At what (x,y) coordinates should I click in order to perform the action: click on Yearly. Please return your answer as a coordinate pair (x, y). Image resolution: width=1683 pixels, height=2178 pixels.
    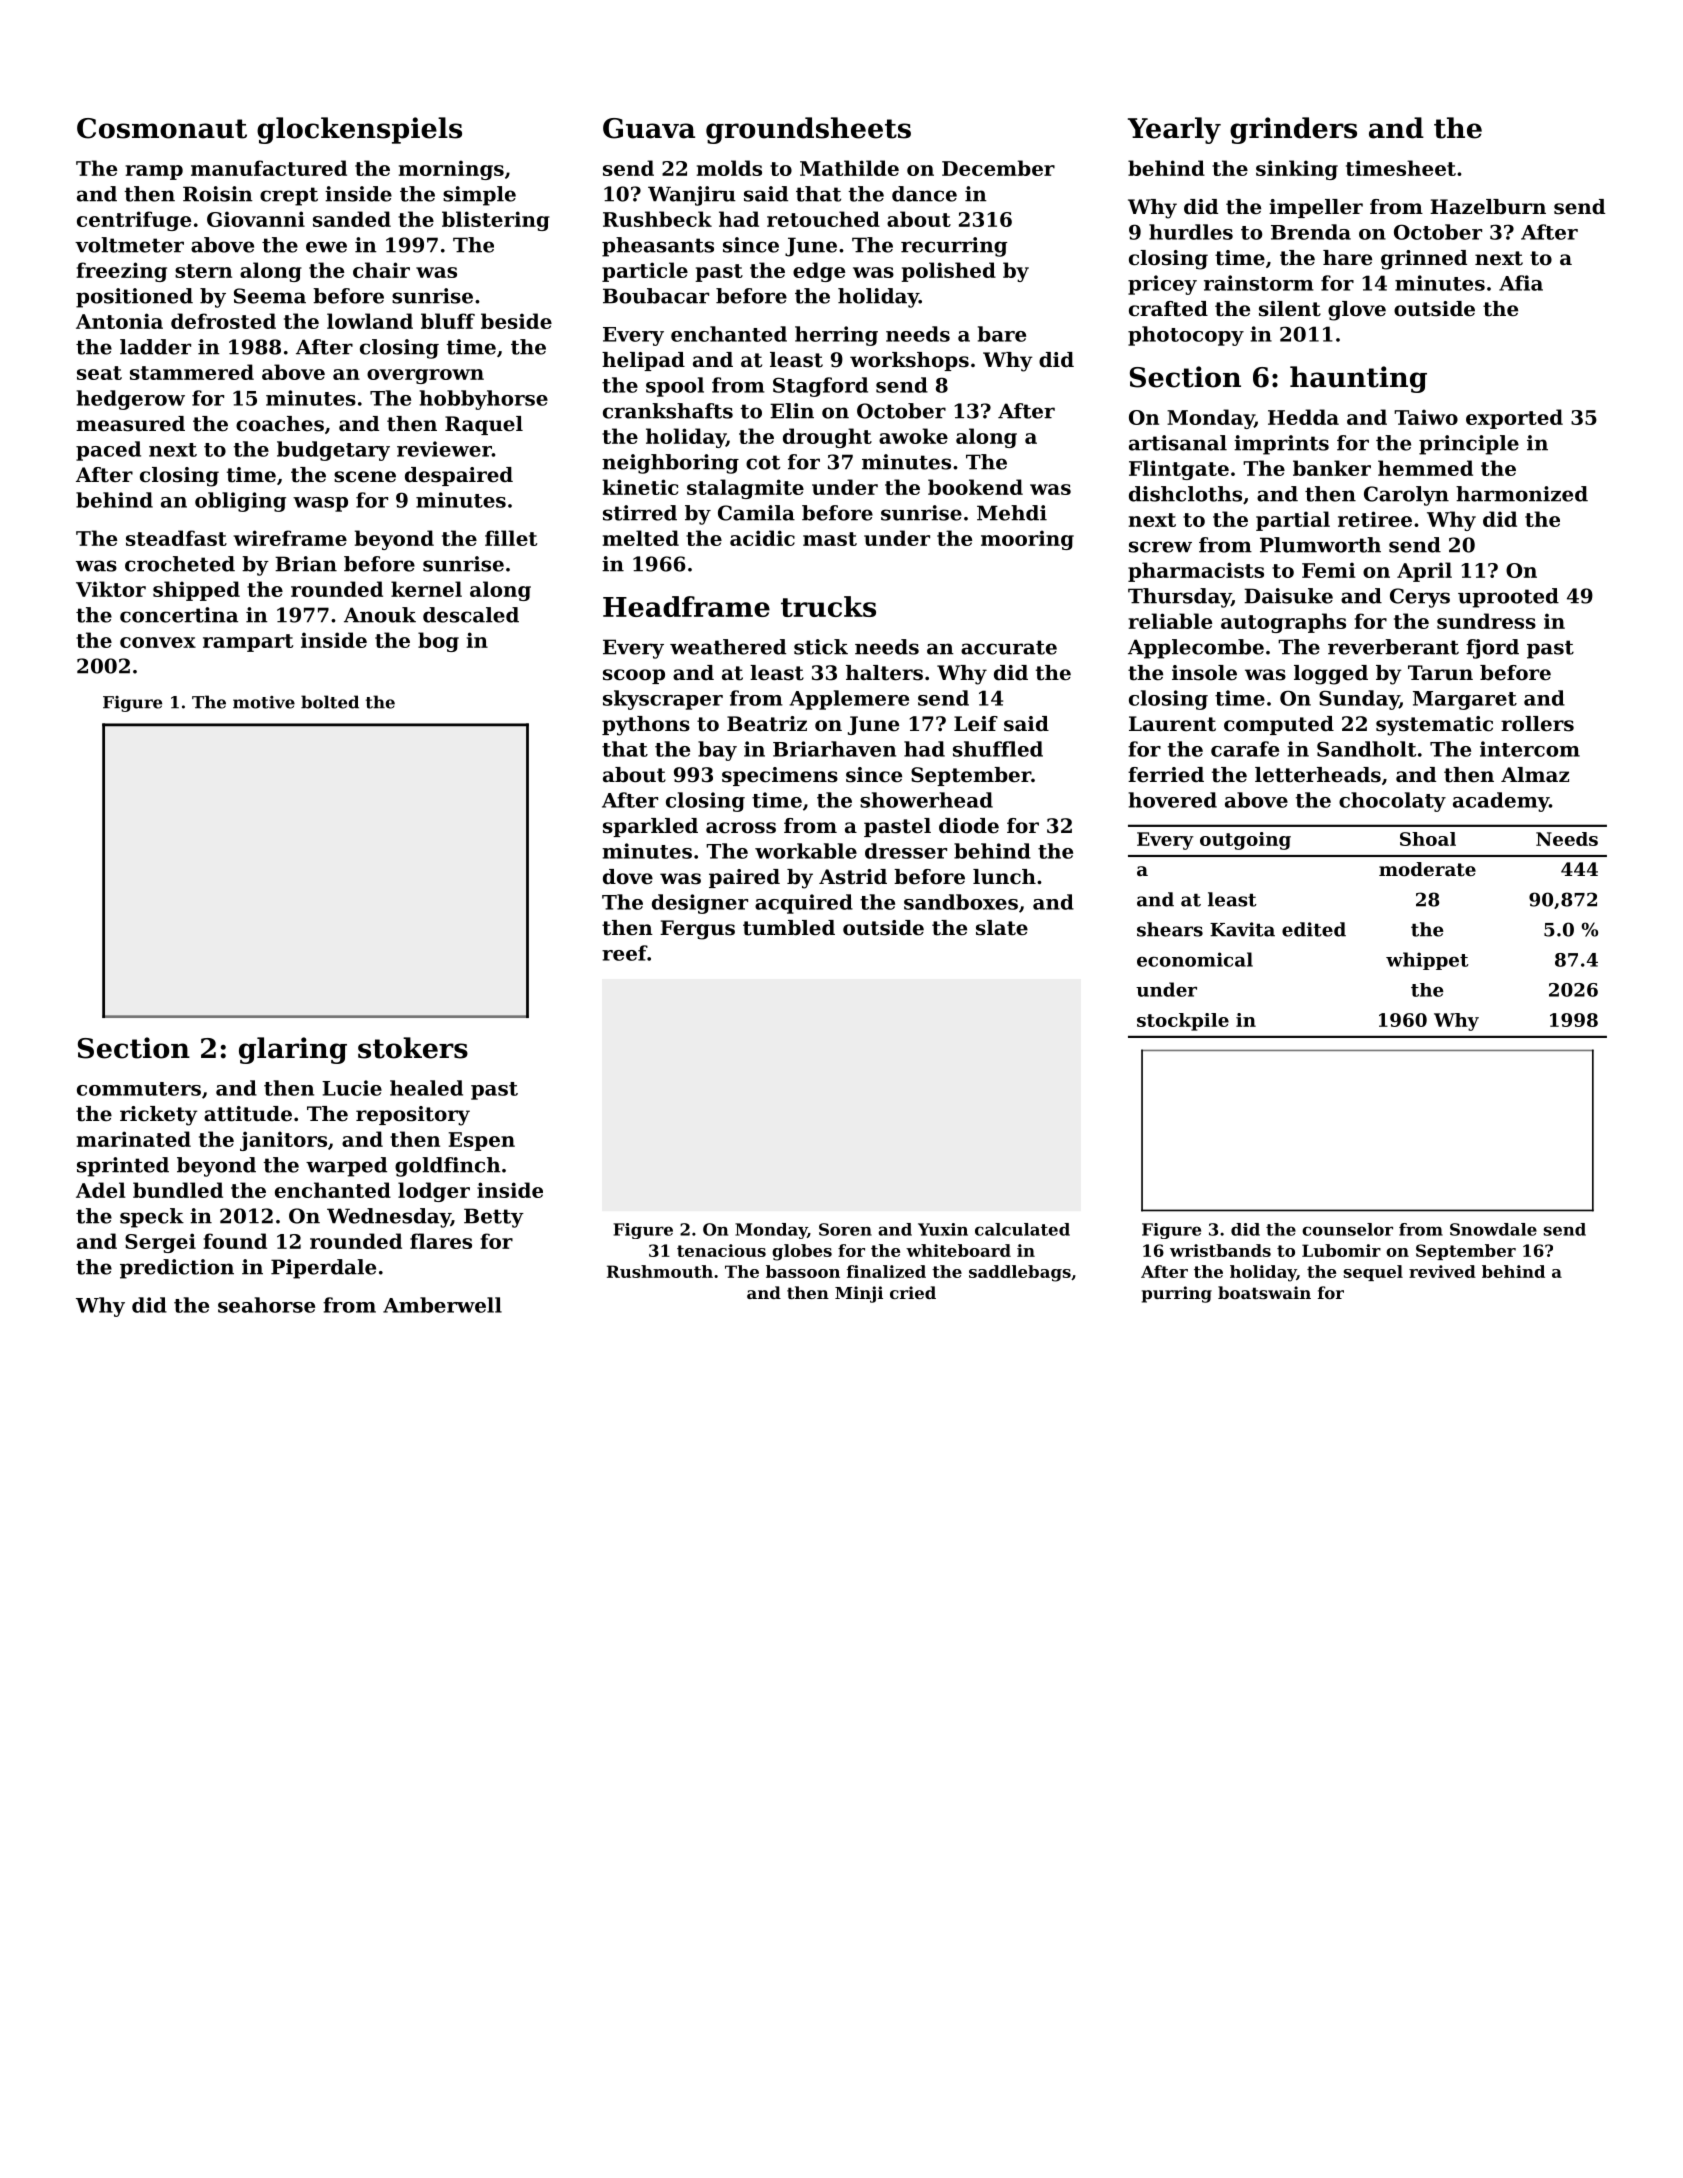
    Looking at the image, I should click on (1174, 130).
